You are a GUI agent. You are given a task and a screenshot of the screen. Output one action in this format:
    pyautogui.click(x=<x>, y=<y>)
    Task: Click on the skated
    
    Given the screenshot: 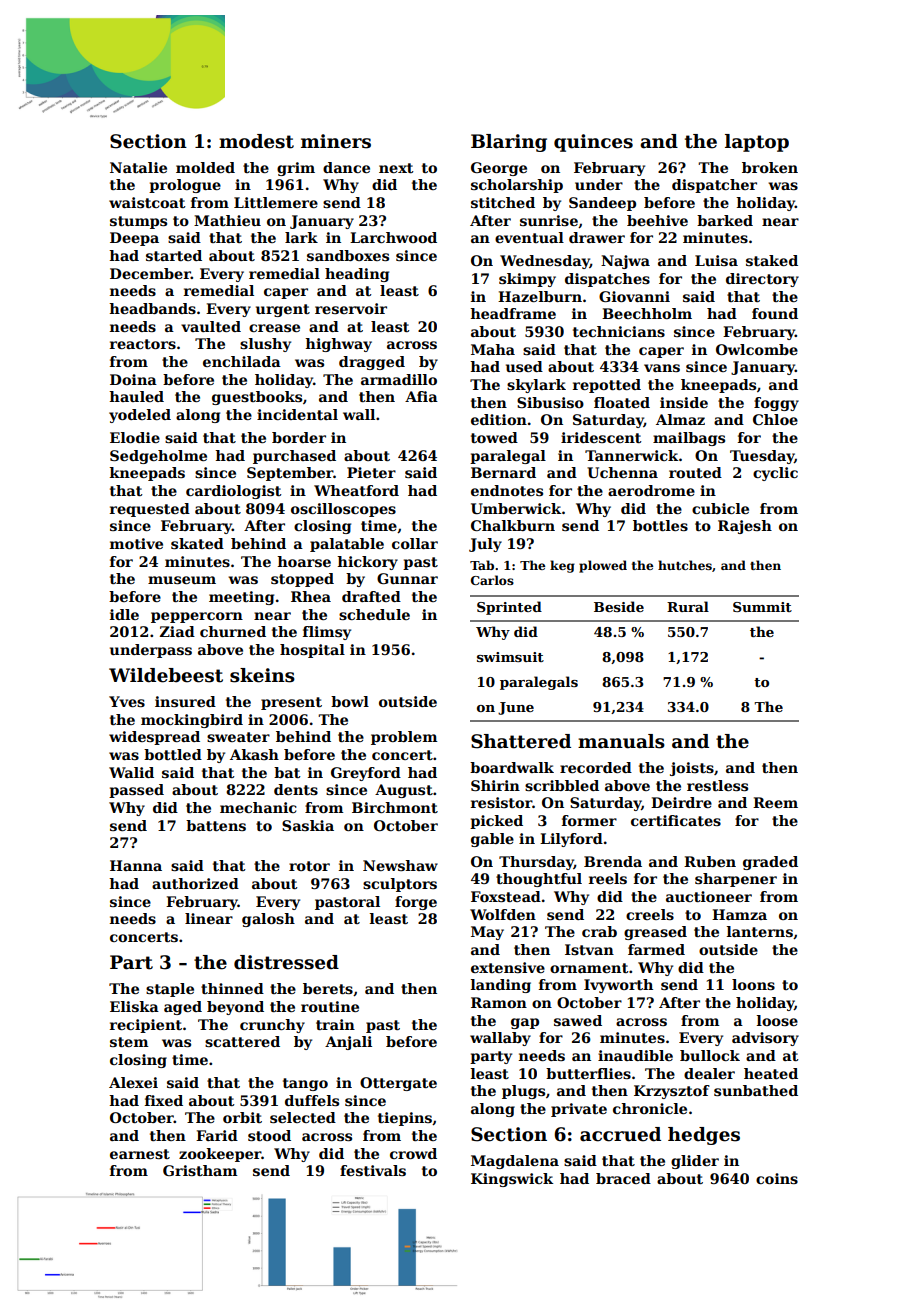 What is the action you would take?
    pyautogui.click(x=197, y=543)
